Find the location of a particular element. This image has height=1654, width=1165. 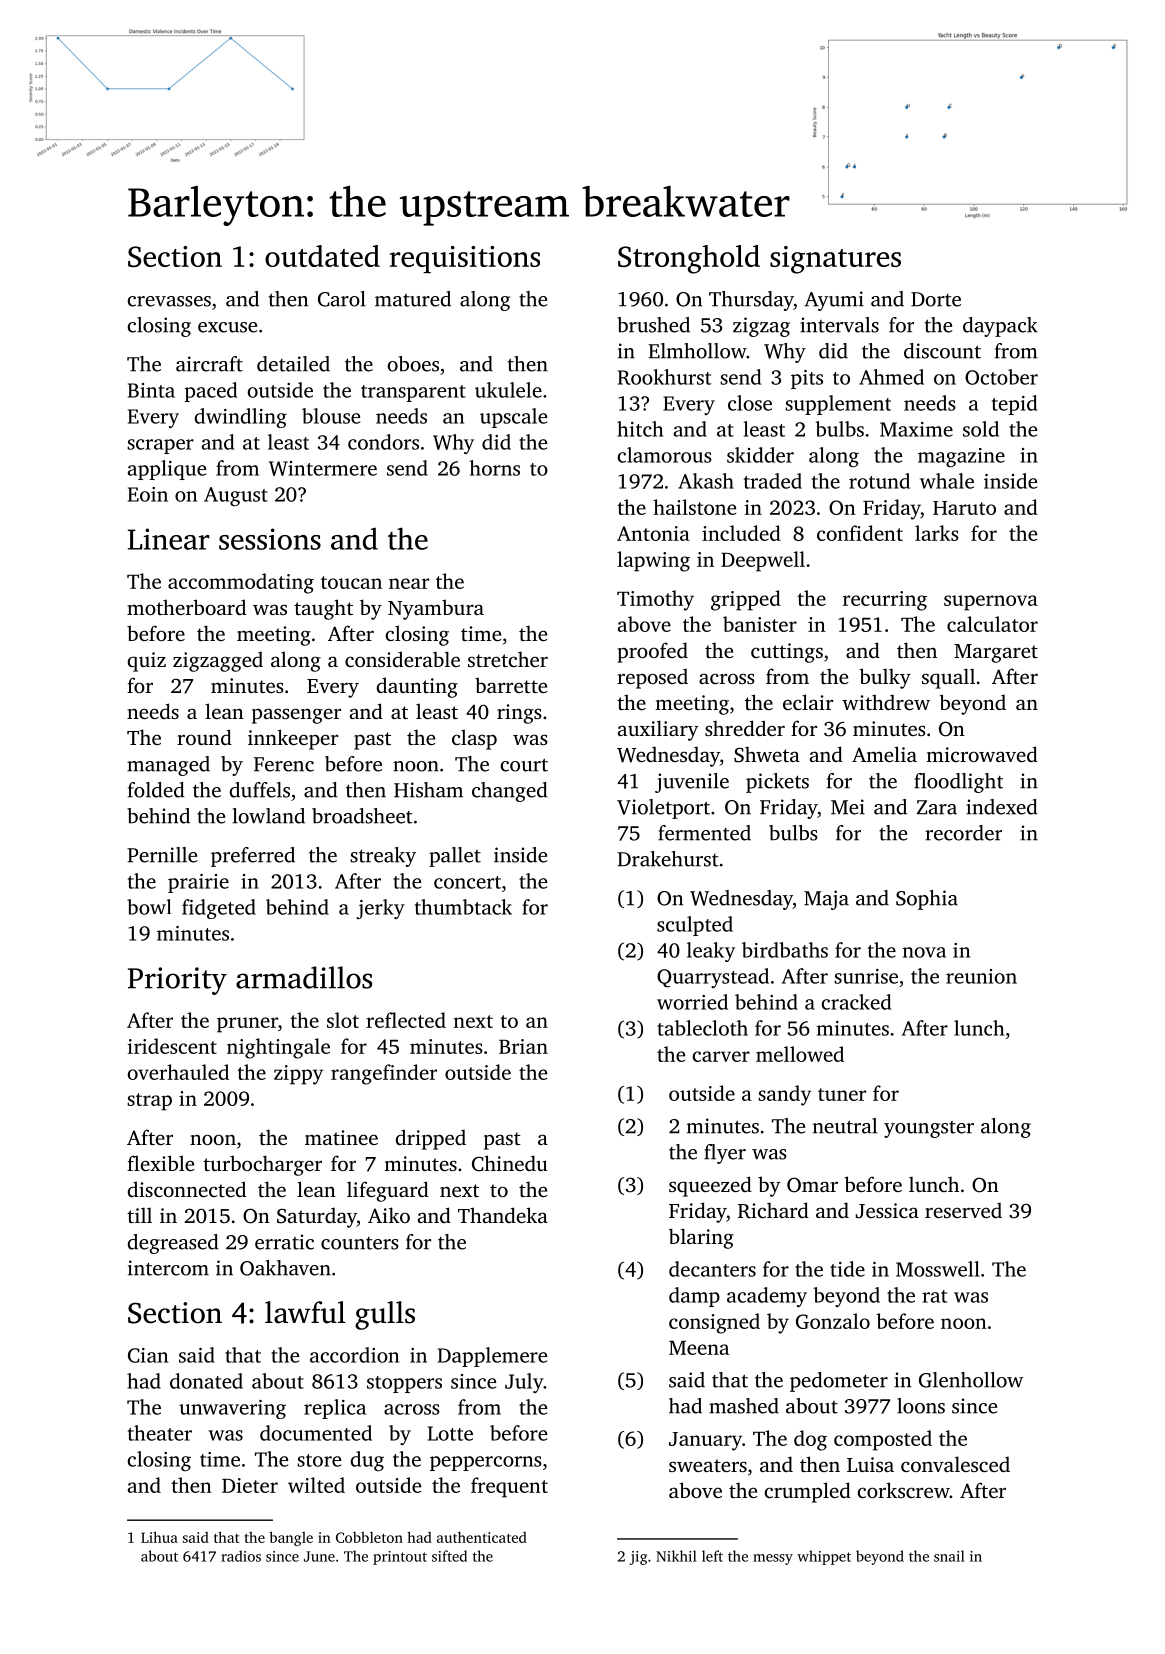

signatures is located at coordinates (835, 260).
